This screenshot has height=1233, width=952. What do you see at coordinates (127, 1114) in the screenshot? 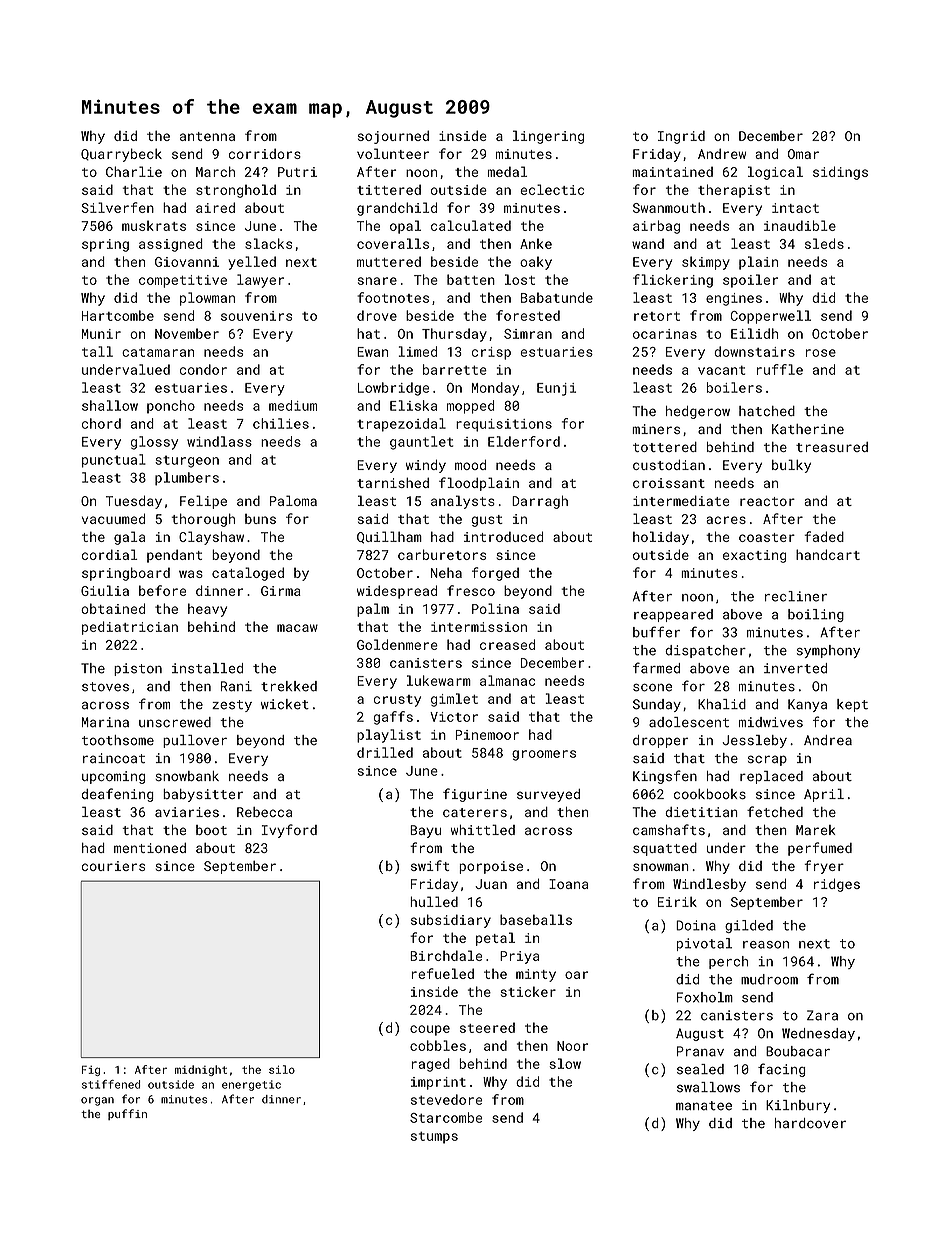
I see `puffin` at bounding box center [127, 1114].
